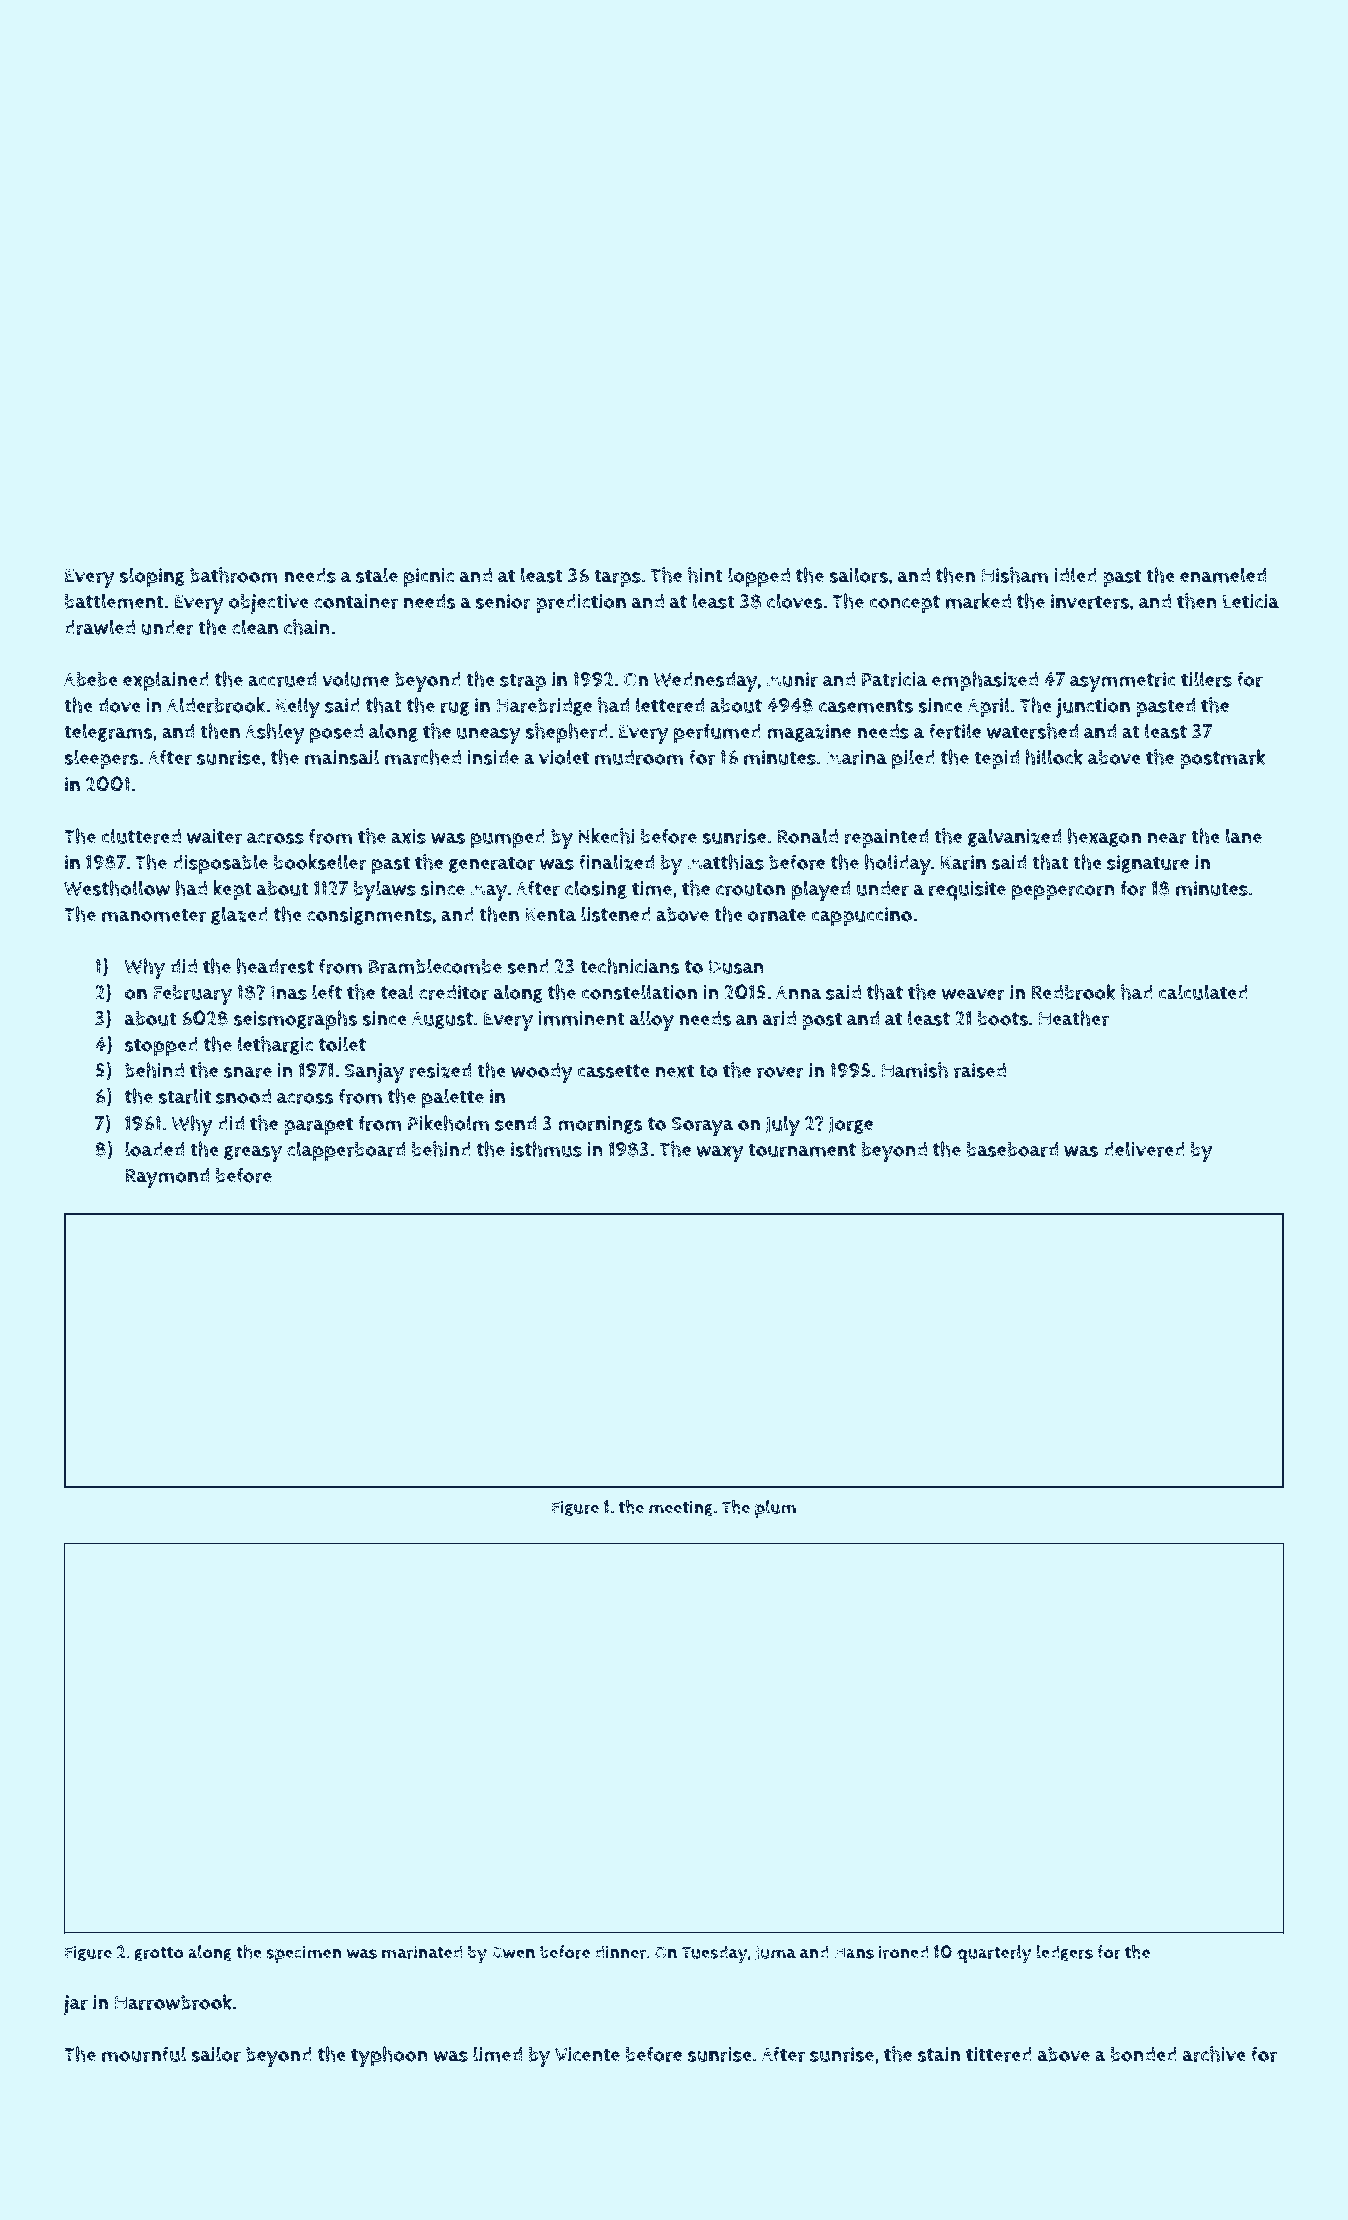 This page has width=1348, height=2220. What do you see at coordinates (1075, 575) in the page?
I see `idled` at bounding box center [1075, 575].
